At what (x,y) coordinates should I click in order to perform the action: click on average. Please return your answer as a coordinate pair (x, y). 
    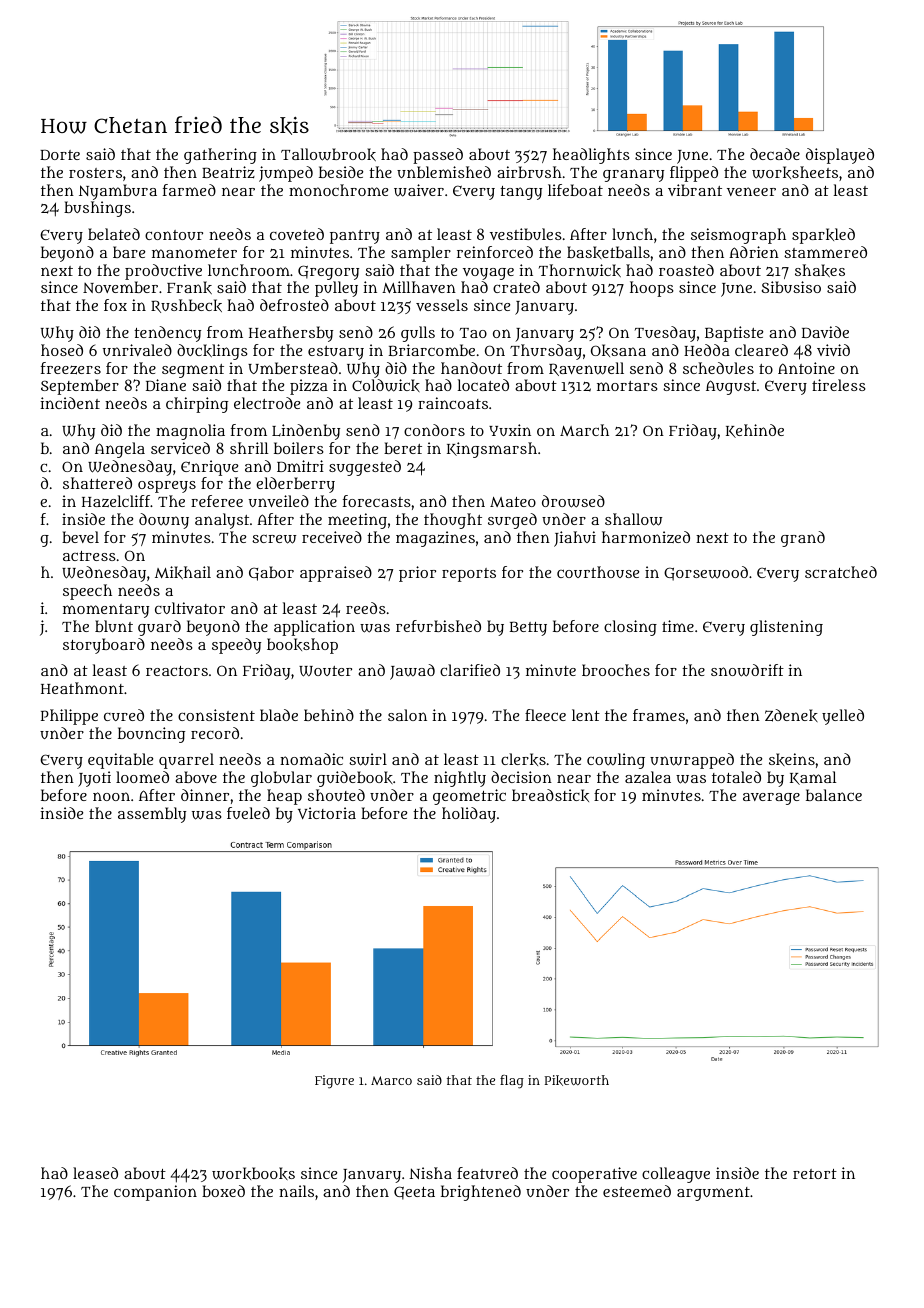
    Looking at the image, I should click on (771, 799).
